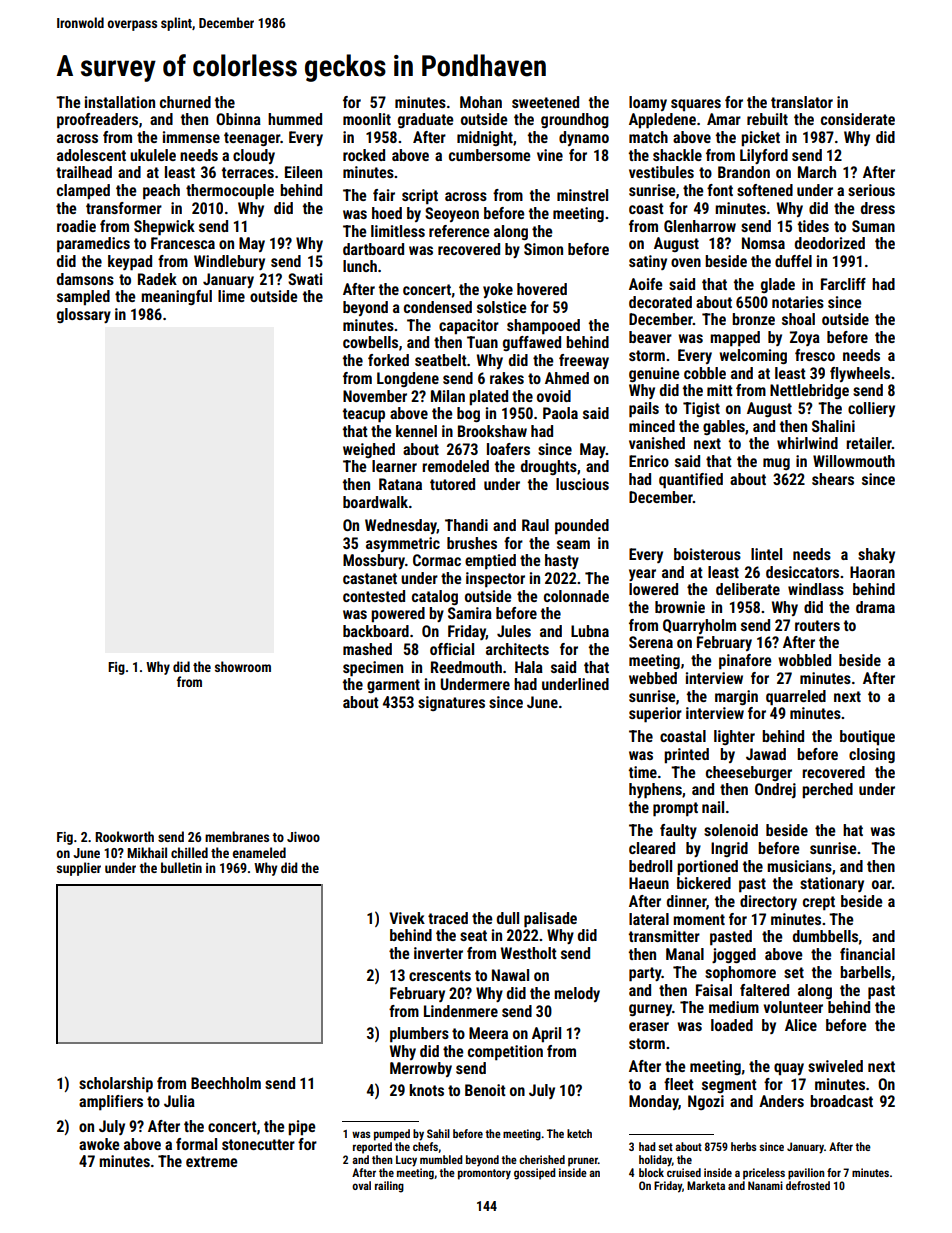  Describe the element at coordinates (99, 1144) in the document. I see `awoke` at that location.
